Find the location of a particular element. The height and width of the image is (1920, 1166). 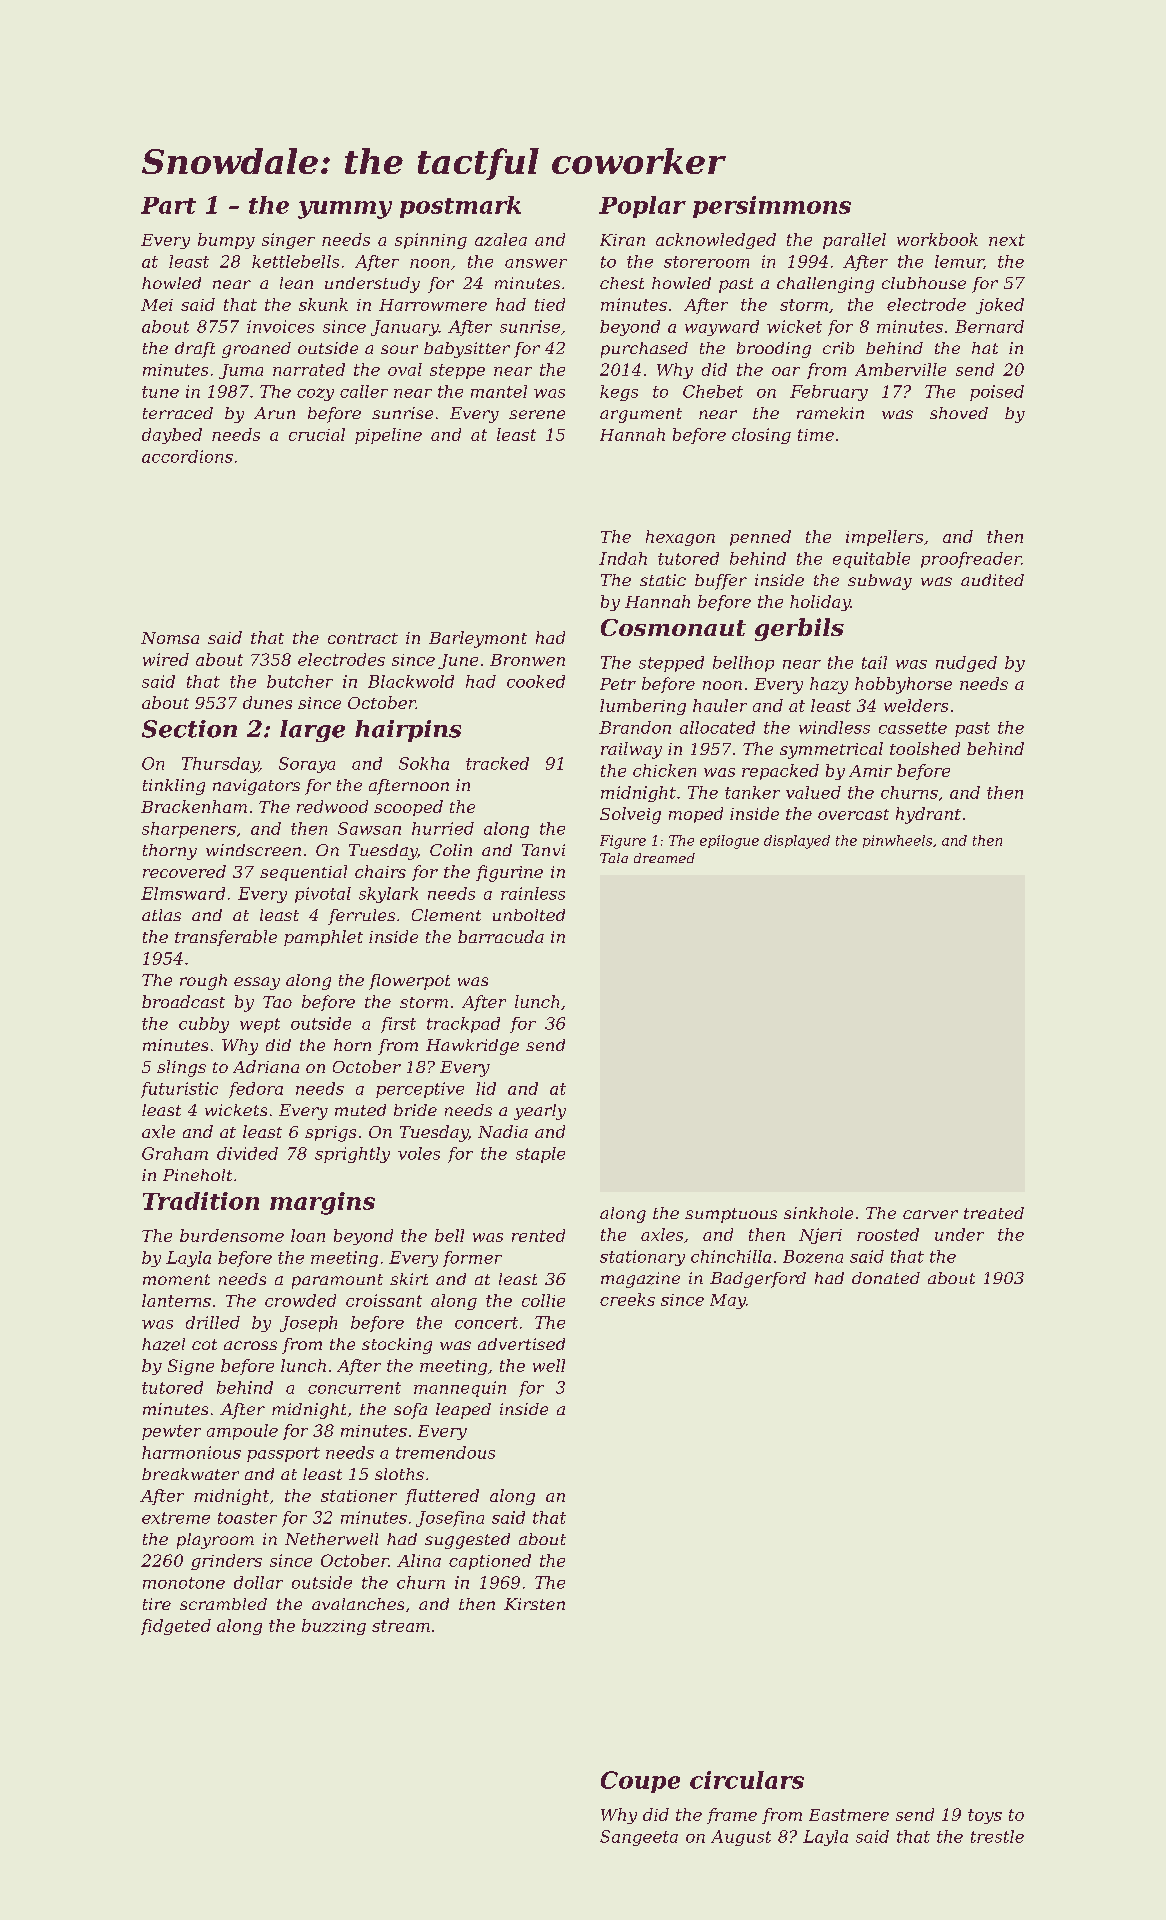

trestle is located at coordinates (997, 1836).
